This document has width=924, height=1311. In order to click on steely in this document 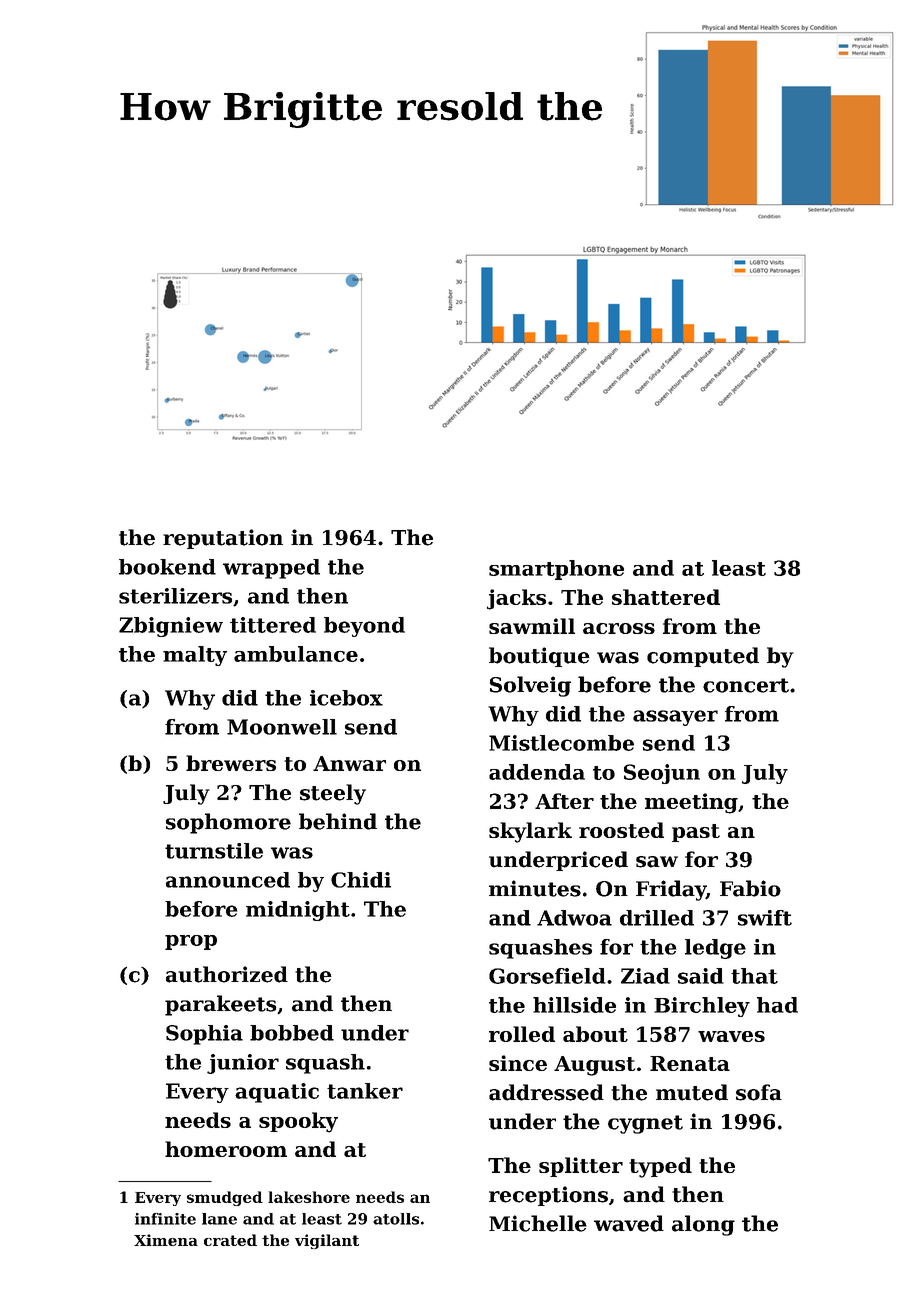, I will do `click(333, 794)`.
